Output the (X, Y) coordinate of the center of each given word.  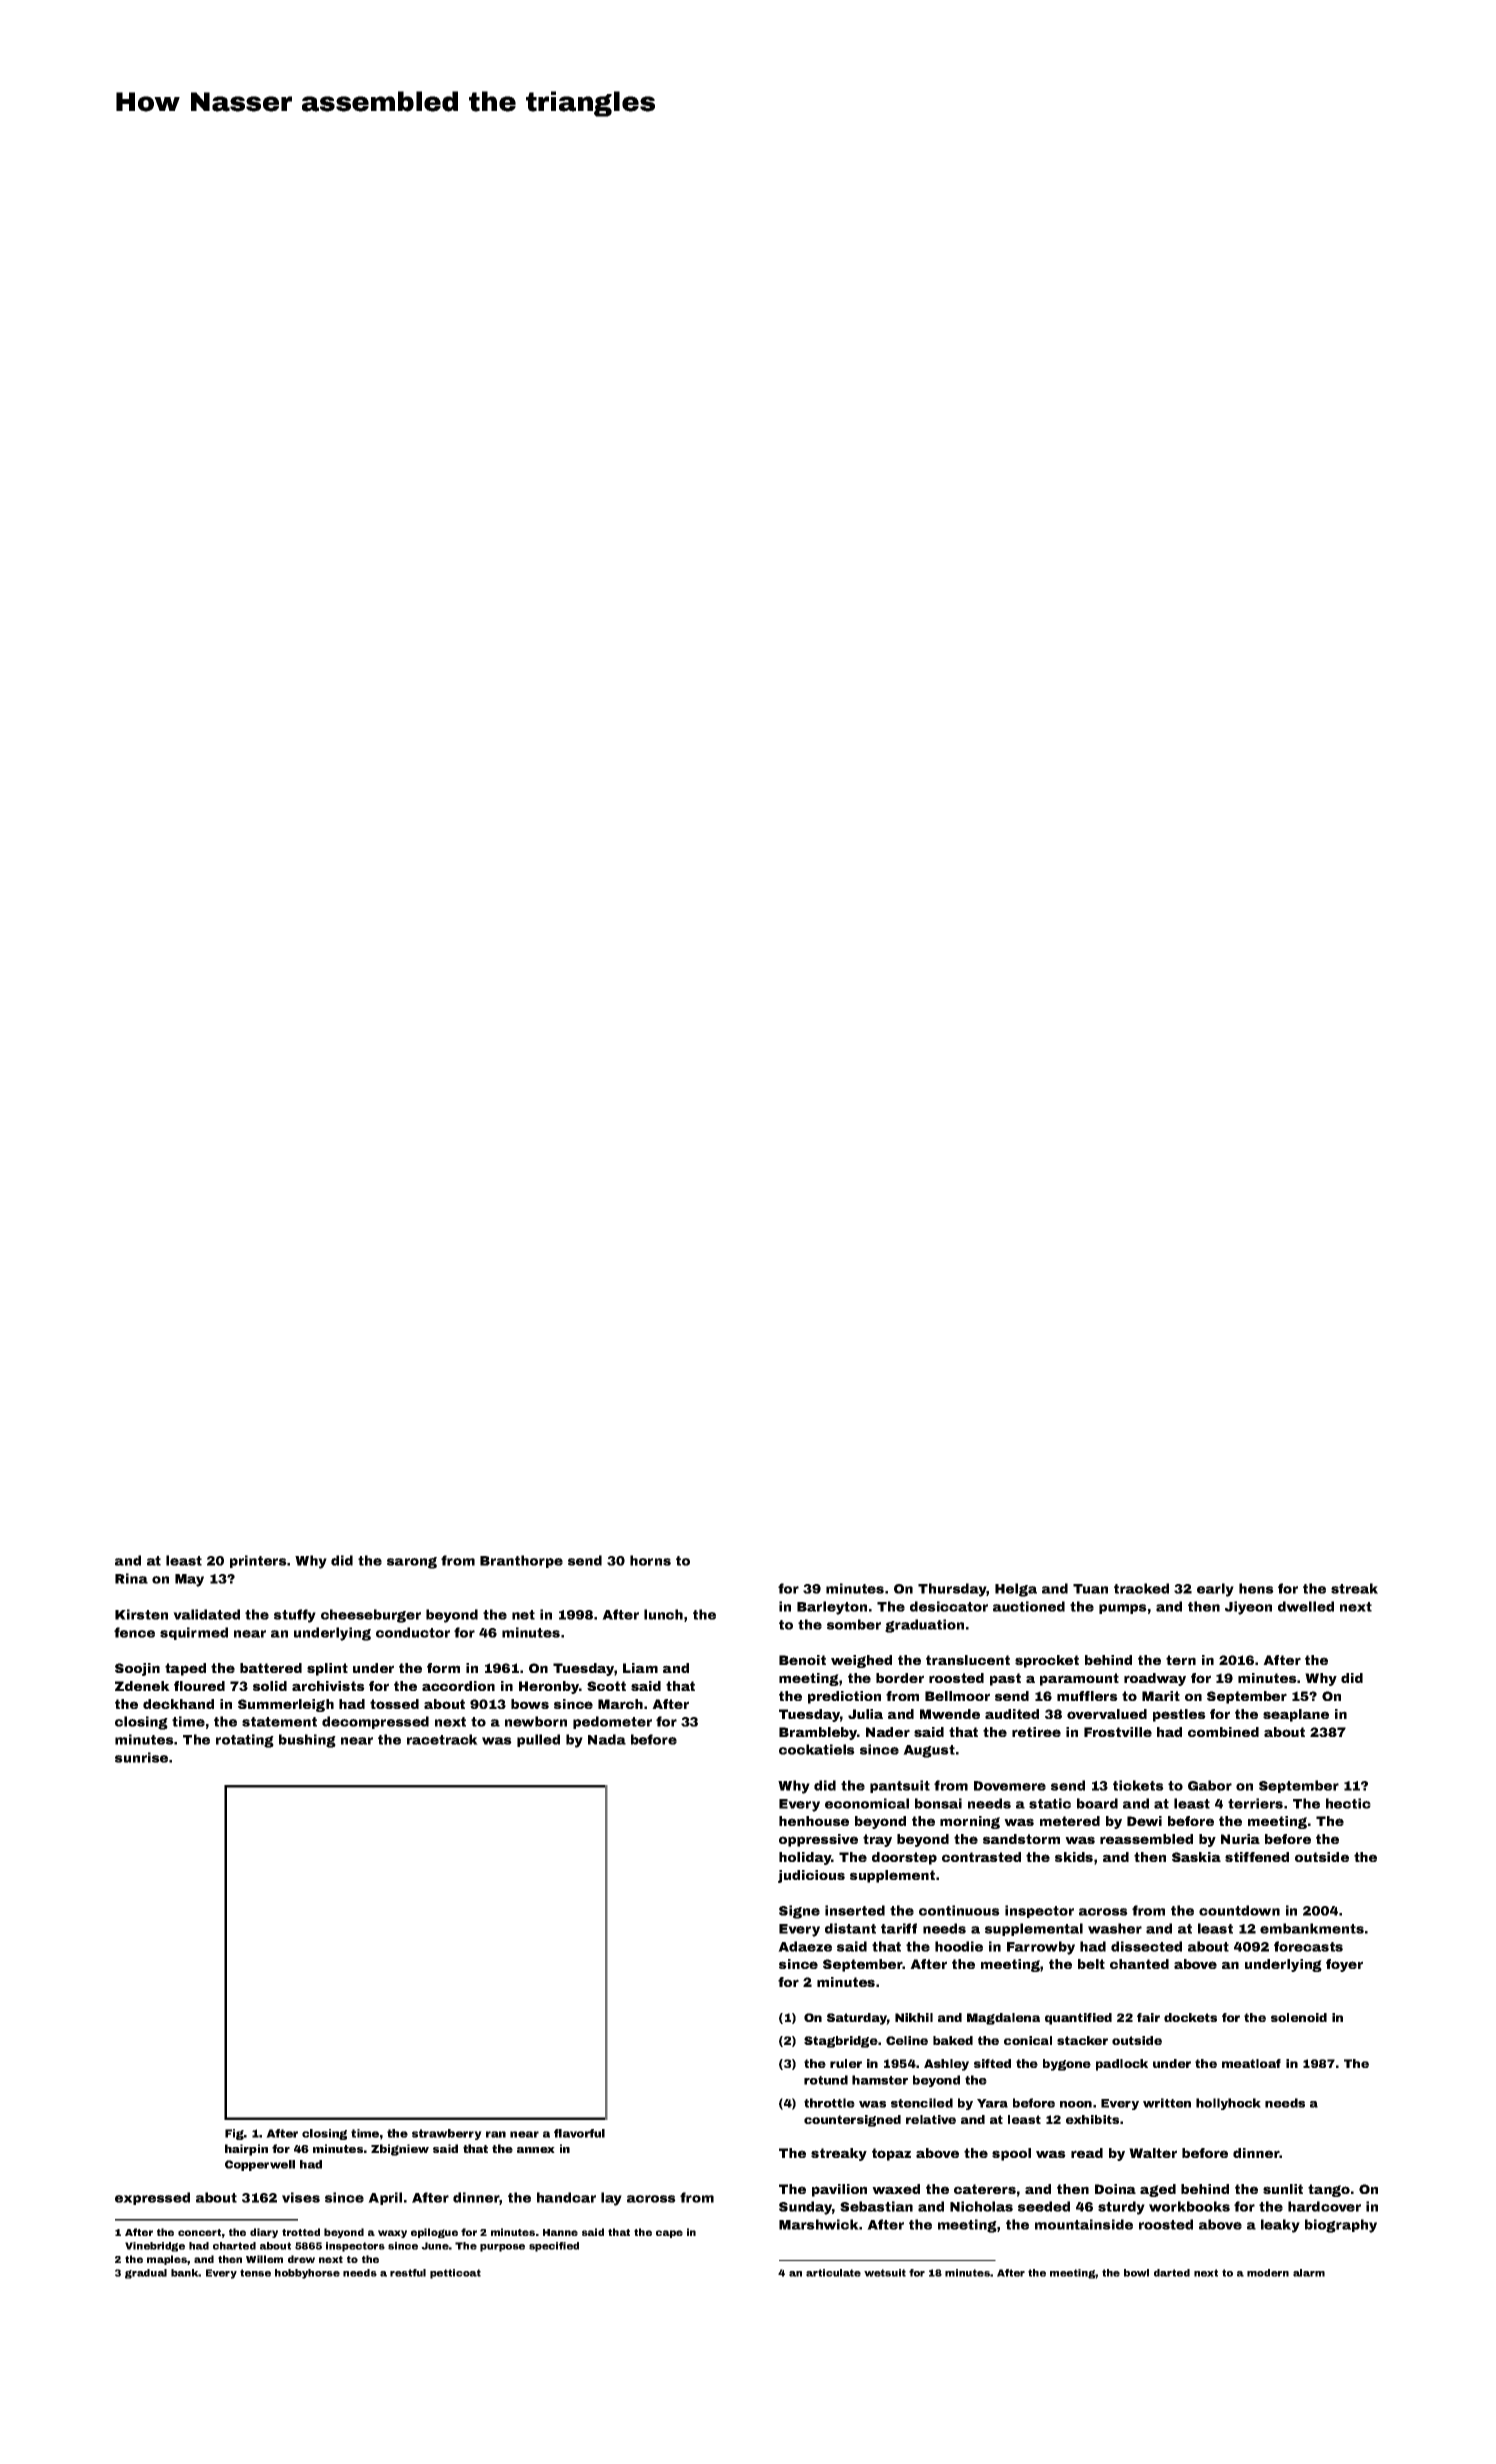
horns (650, 1560)
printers (258, 1561)
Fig (234, 2134)
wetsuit (885, 2273)
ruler (846, 2063)
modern (1268, 2273)
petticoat (455, 2274)
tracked (1141, 1588)
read (1087, 2153)
